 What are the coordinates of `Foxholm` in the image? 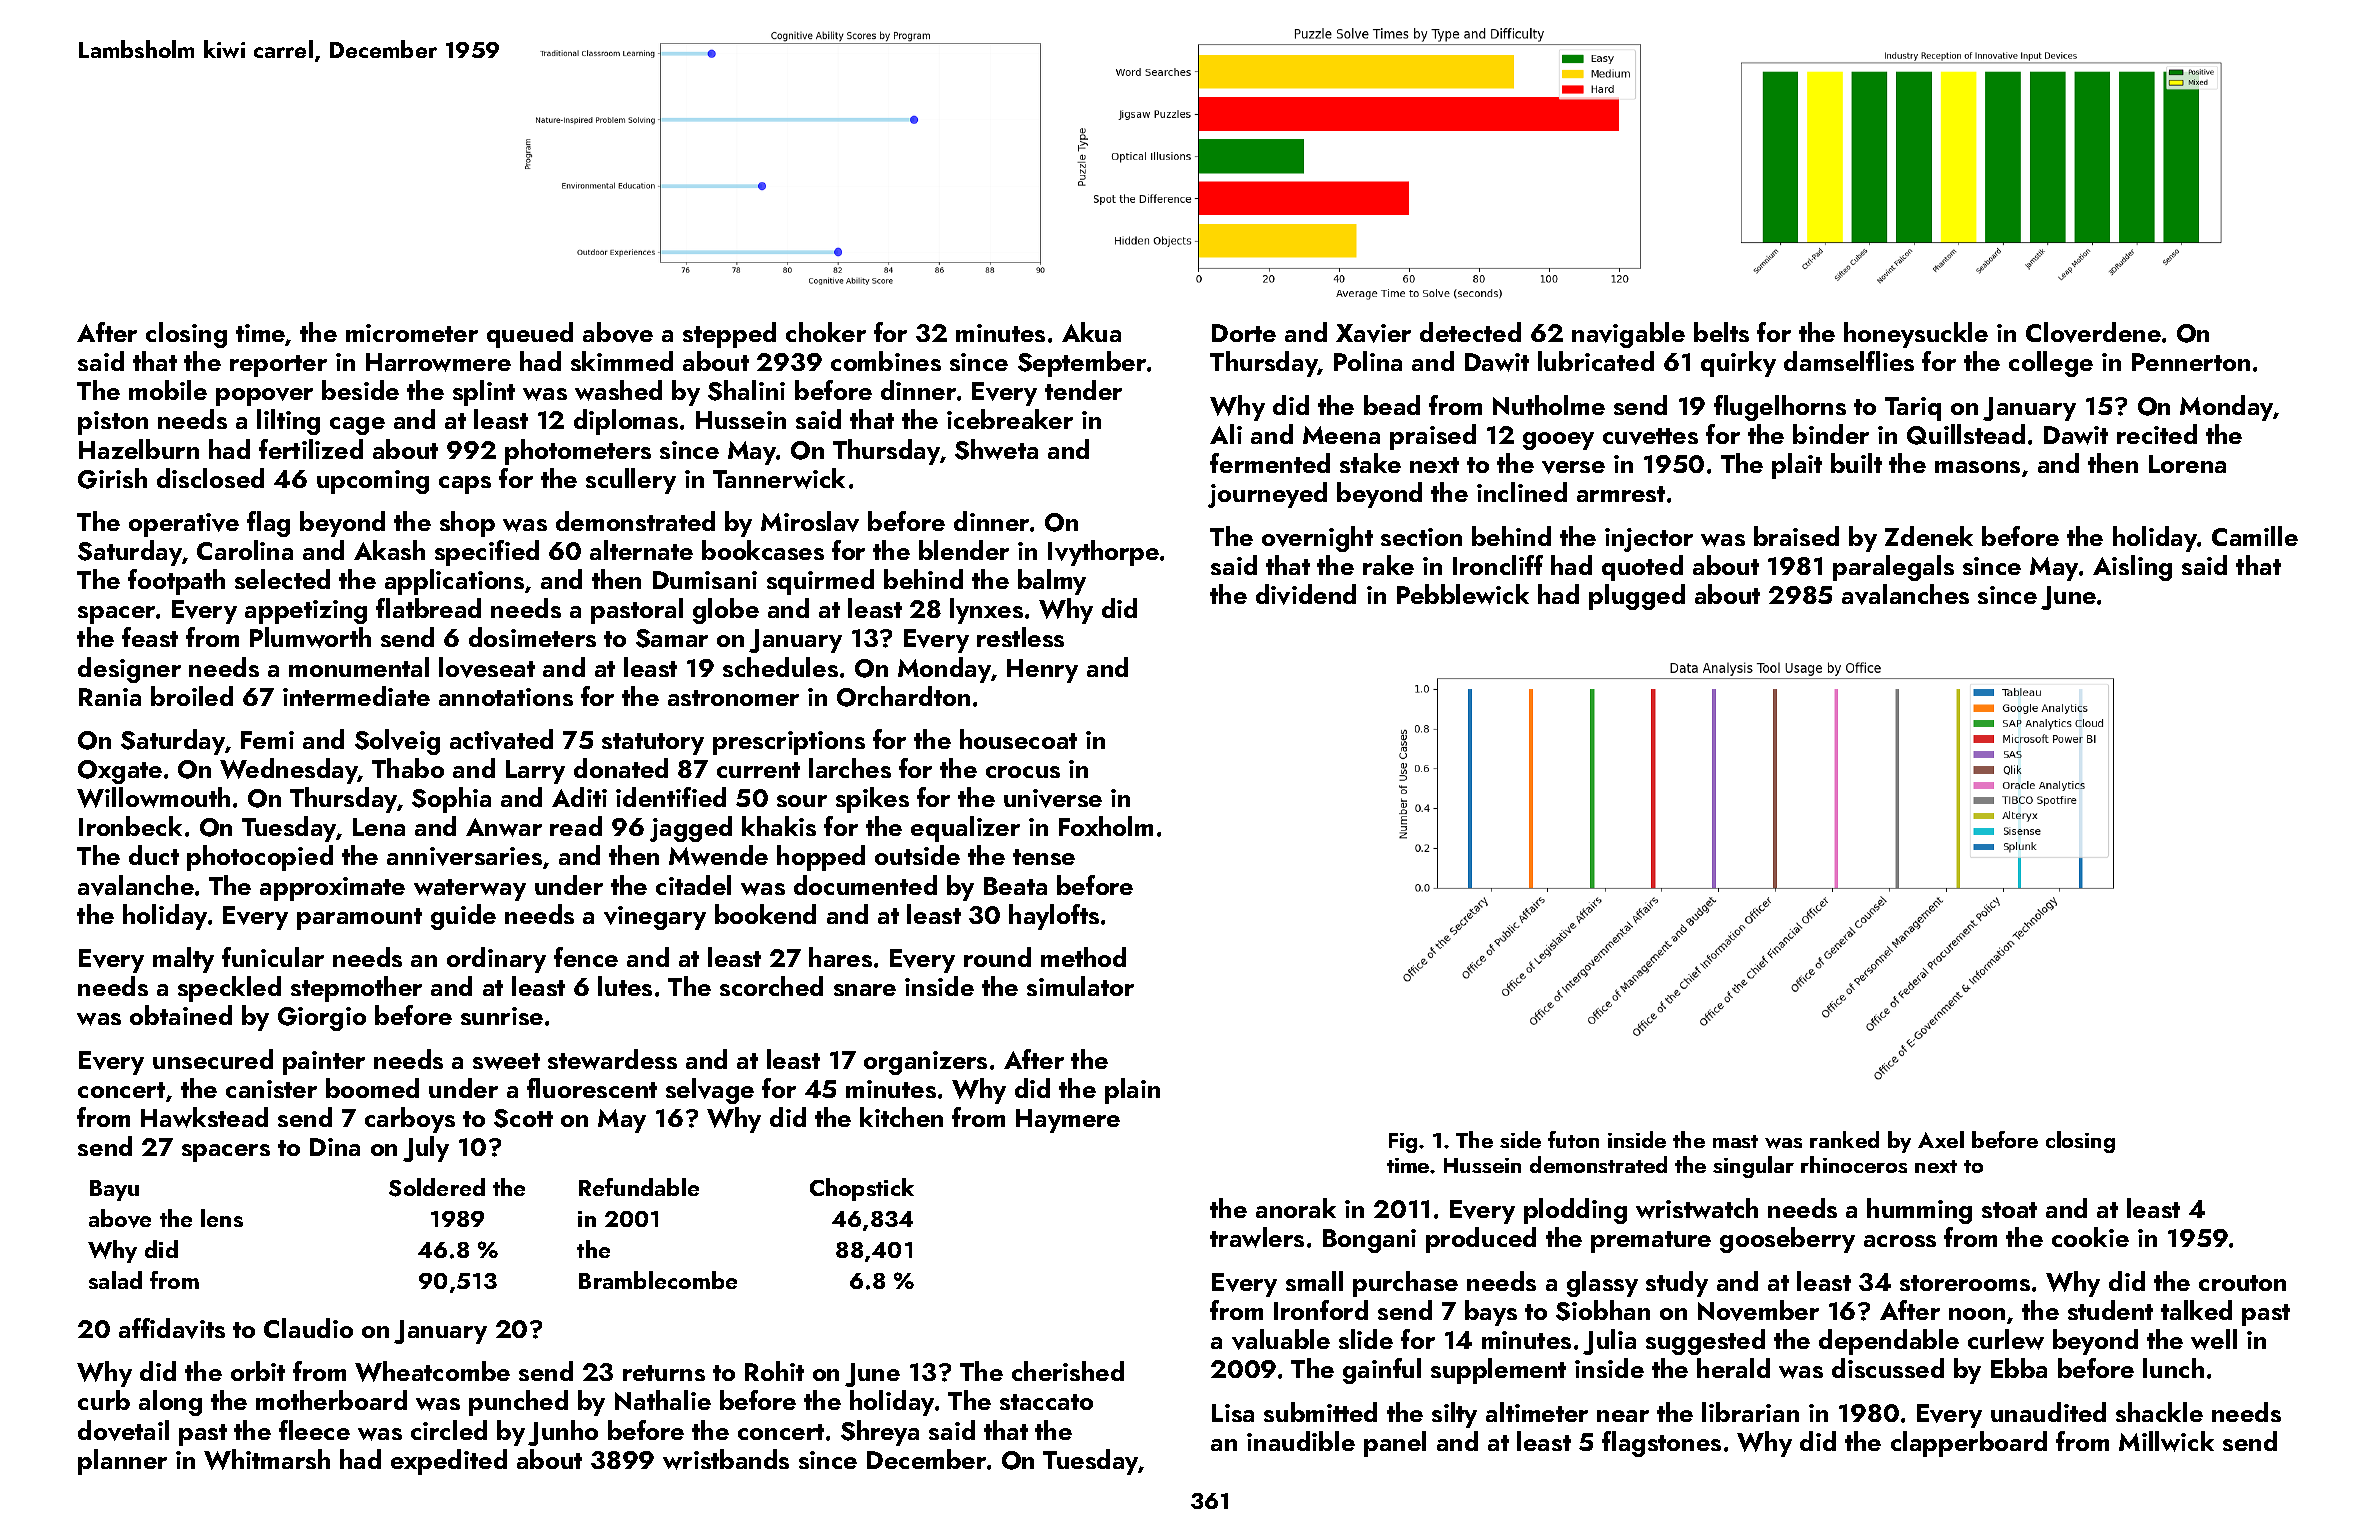 It's located at (1106, 826).
